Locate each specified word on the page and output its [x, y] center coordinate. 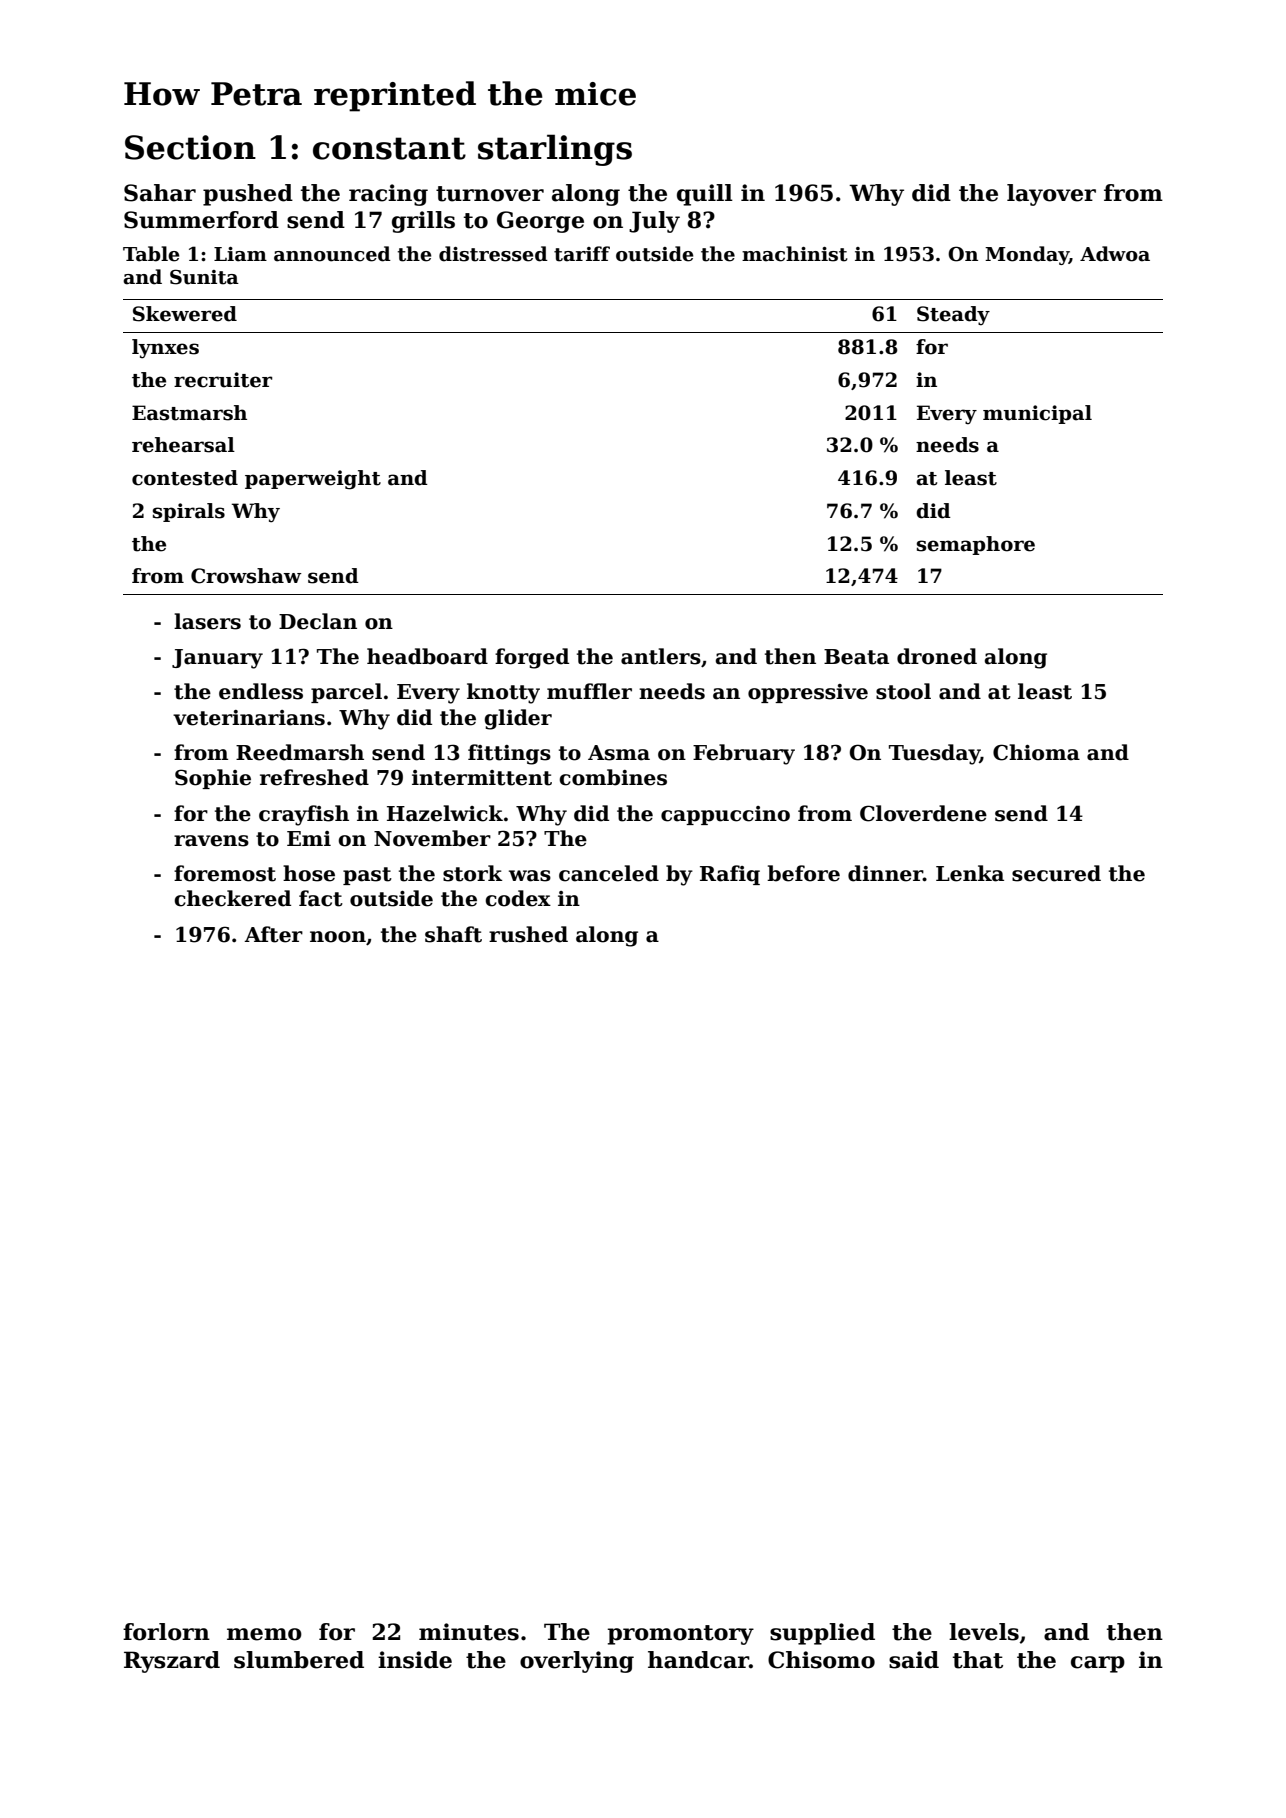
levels [984, 1632]
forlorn [166, 1632]
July [654, 222]
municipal [1037, 414]
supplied [822, 1634]
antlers [661, 656]
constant [389, 148]
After [273, 934]
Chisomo [821, 1660]
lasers [207, 621]
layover [1051, 195]
